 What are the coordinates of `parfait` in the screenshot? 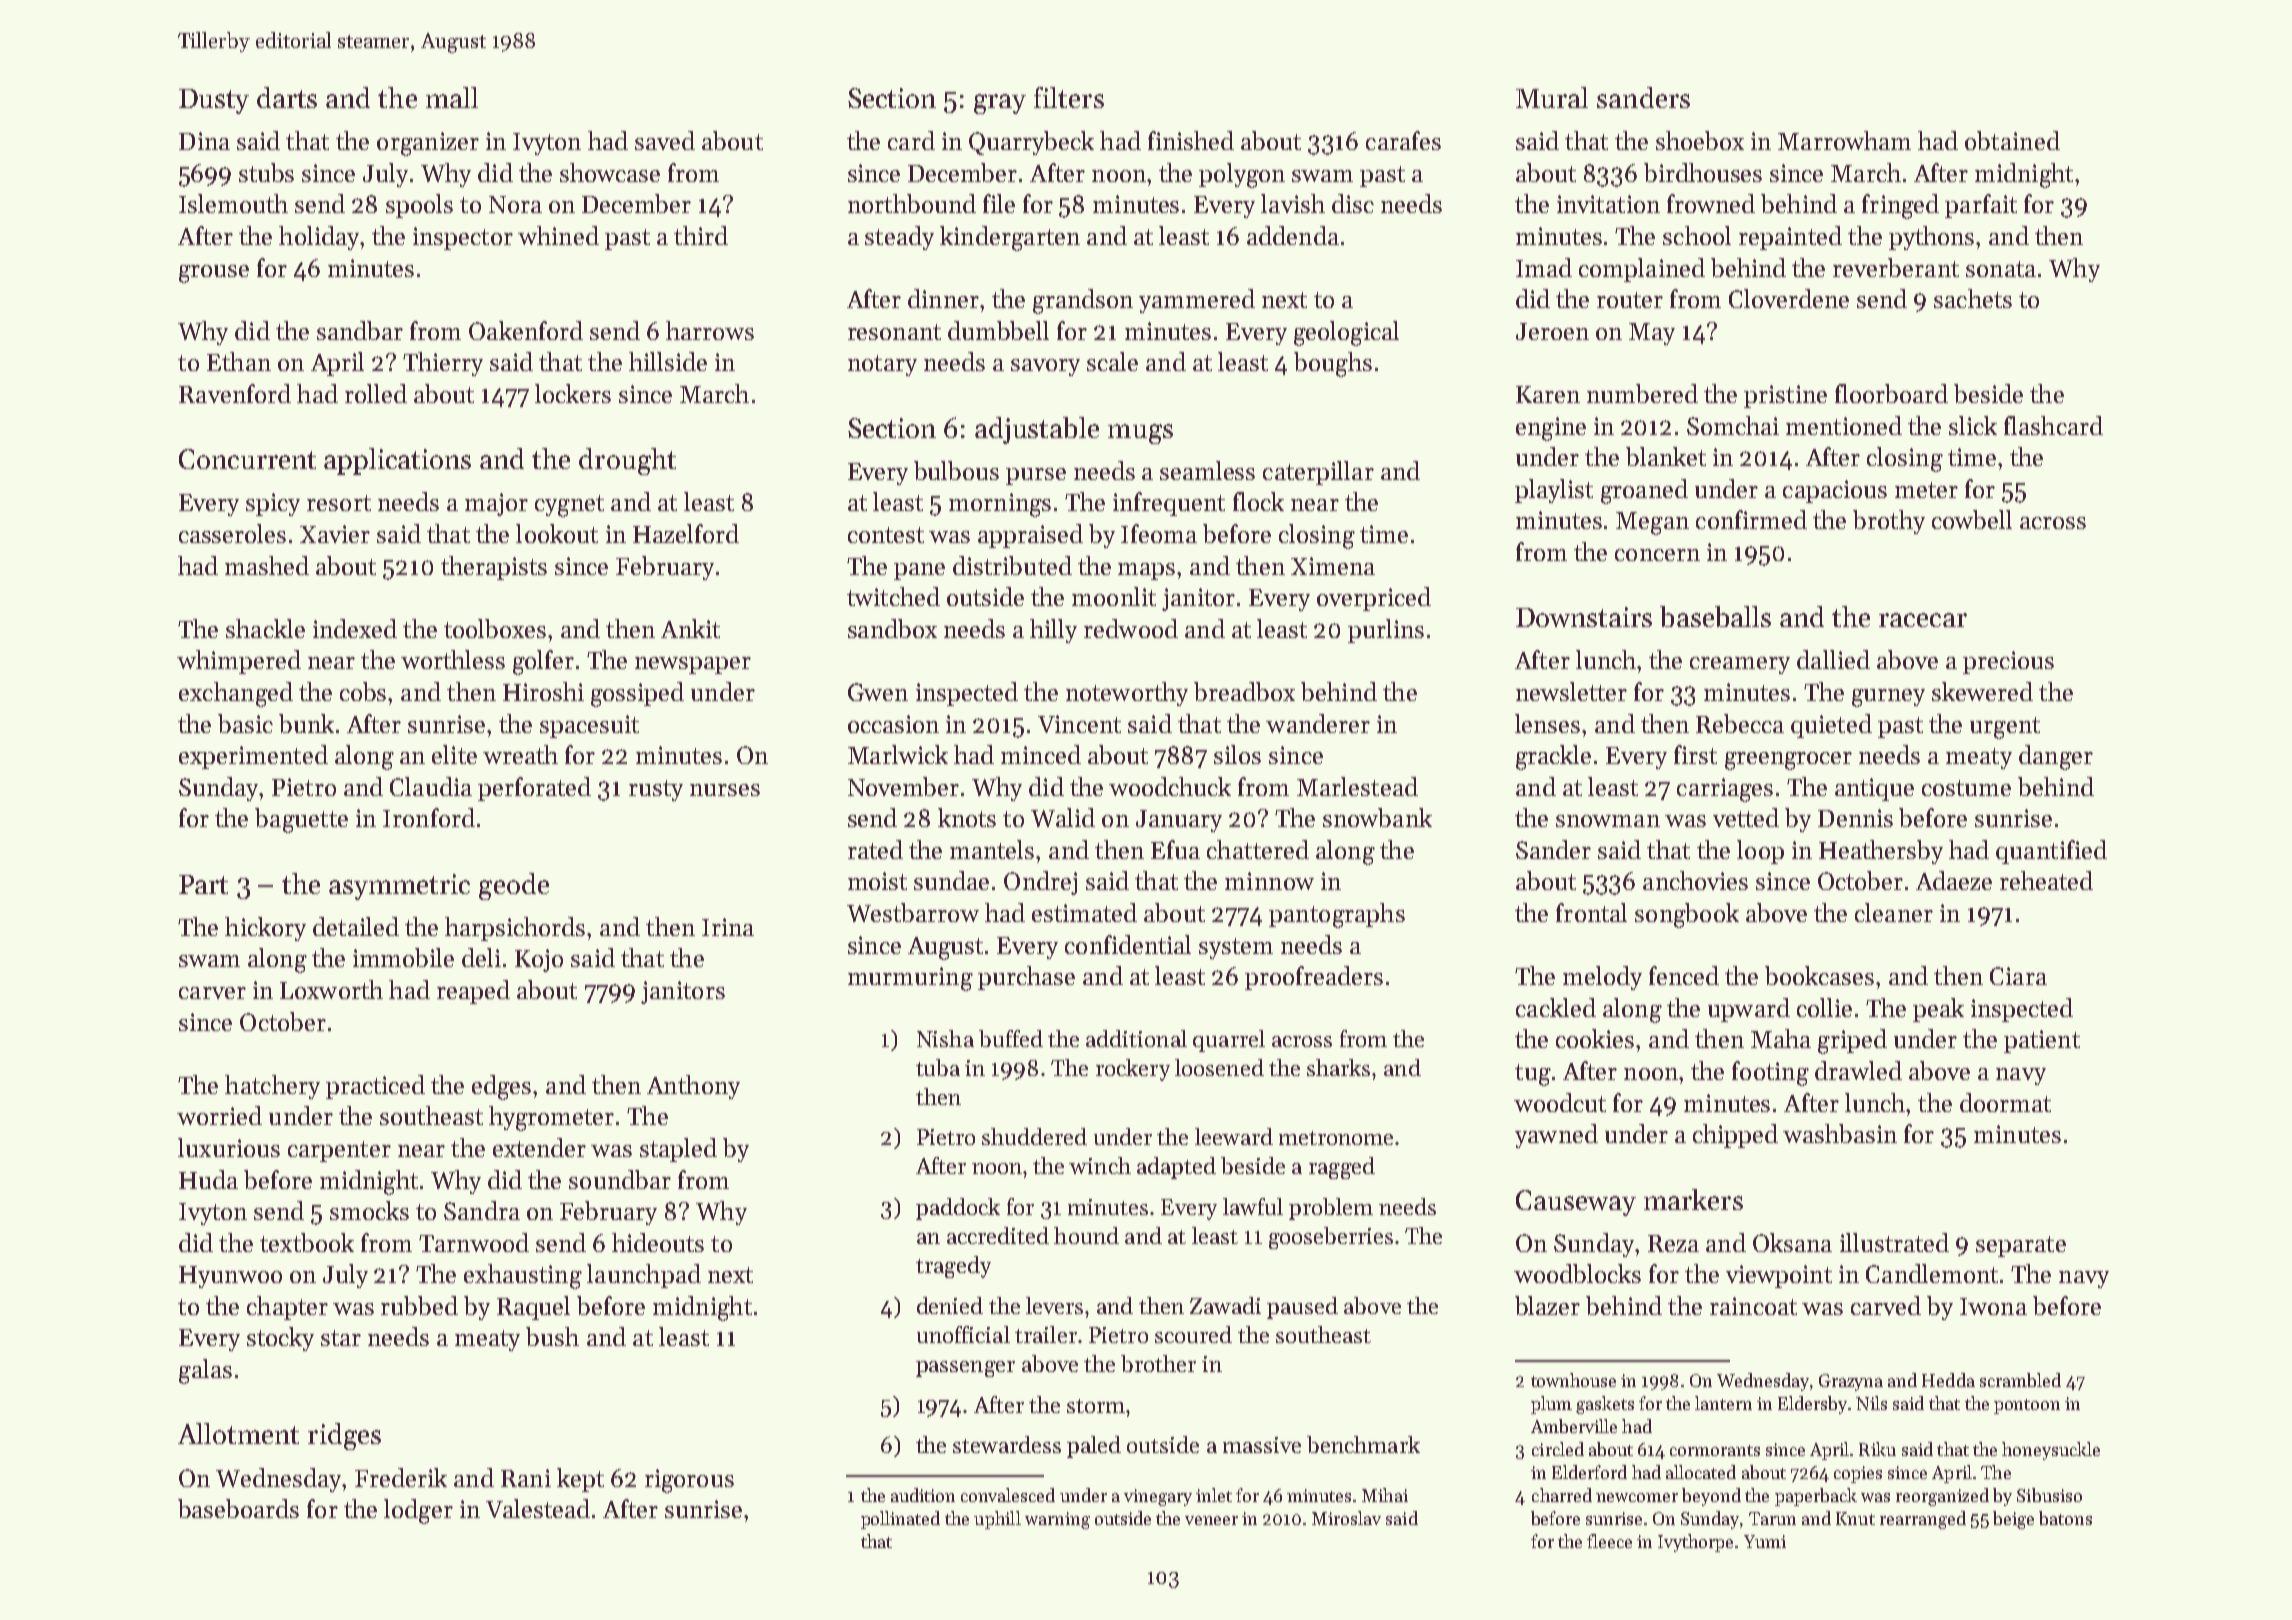 It's located at (1981, 206).
